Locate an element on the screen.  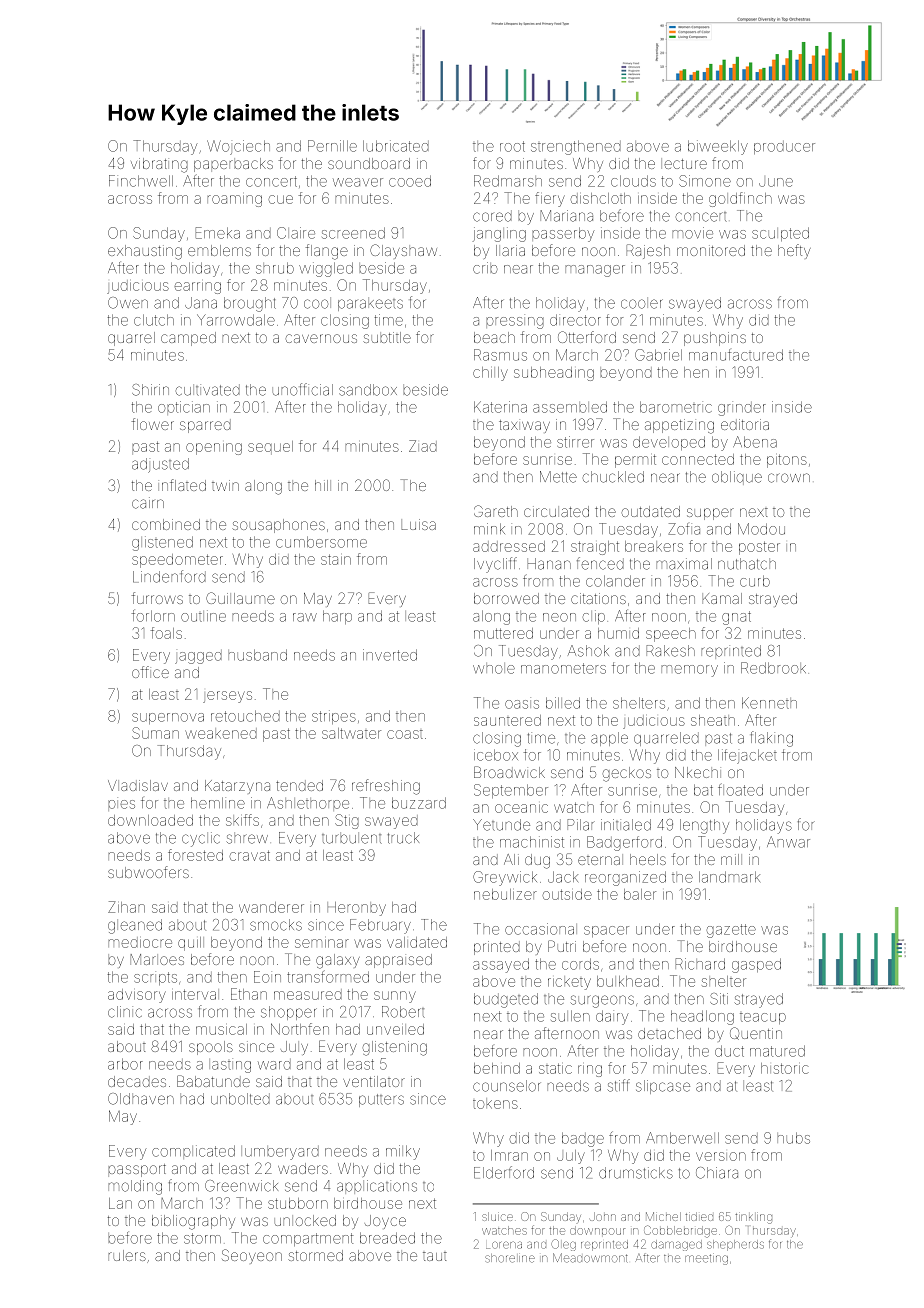
assayed is located at coordinates (501, 965).
